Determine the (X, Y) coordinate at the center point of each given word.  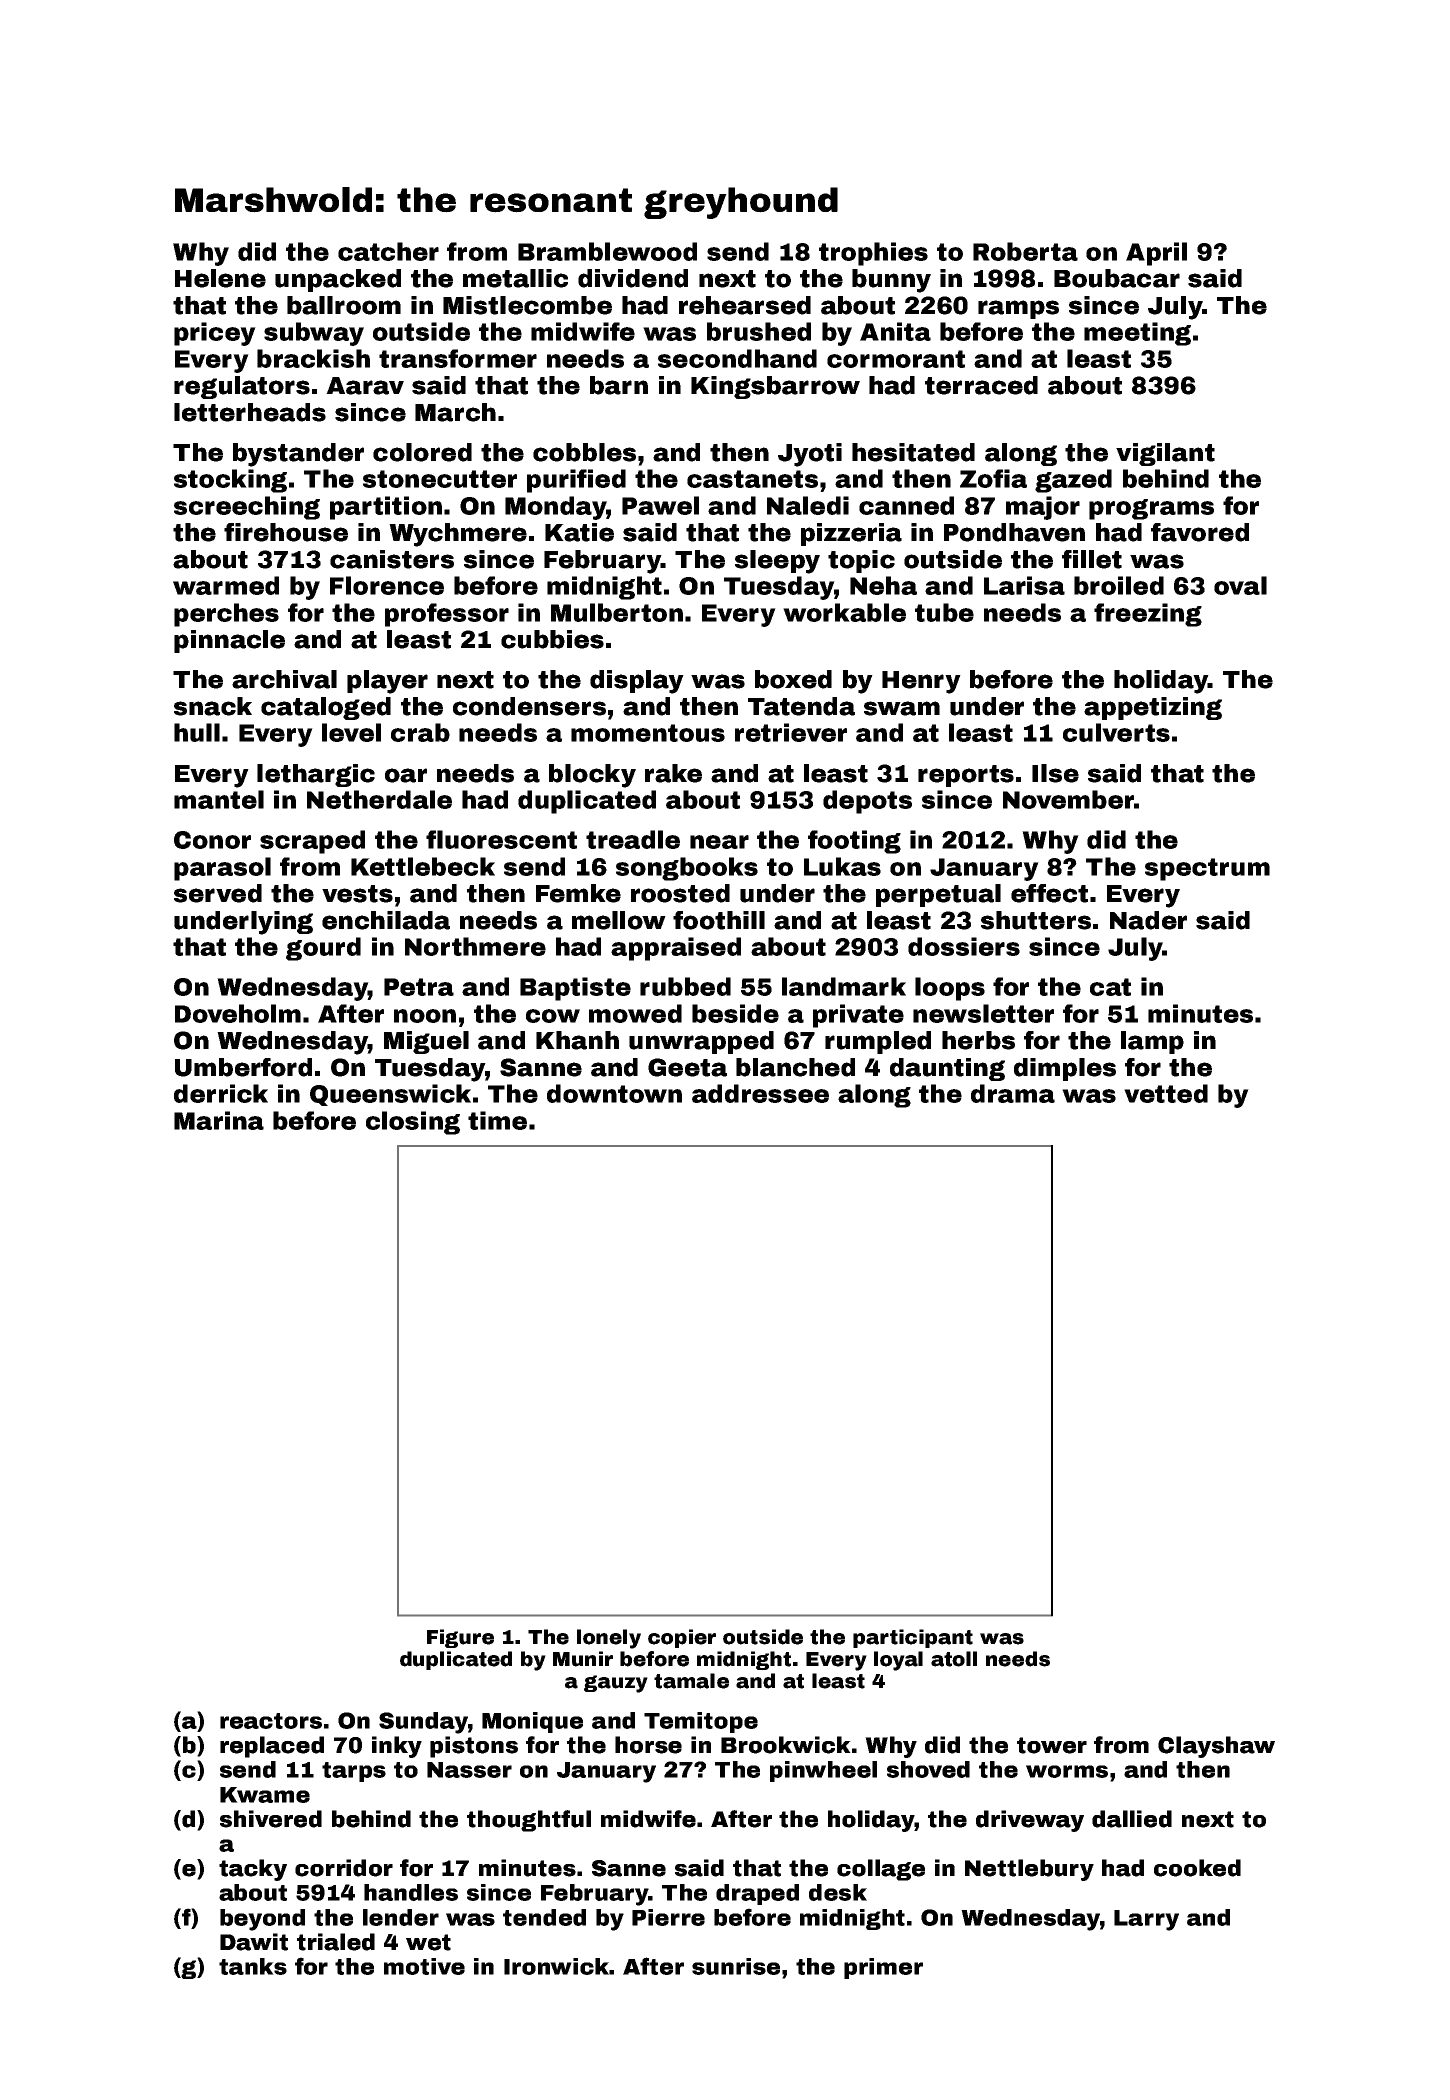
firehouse (286, 532)
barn (619, 385)
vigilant (1165, 454)
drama (1013, 1093)
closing (413, 1123)
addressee (760, 1093)
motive (424, 1966)
